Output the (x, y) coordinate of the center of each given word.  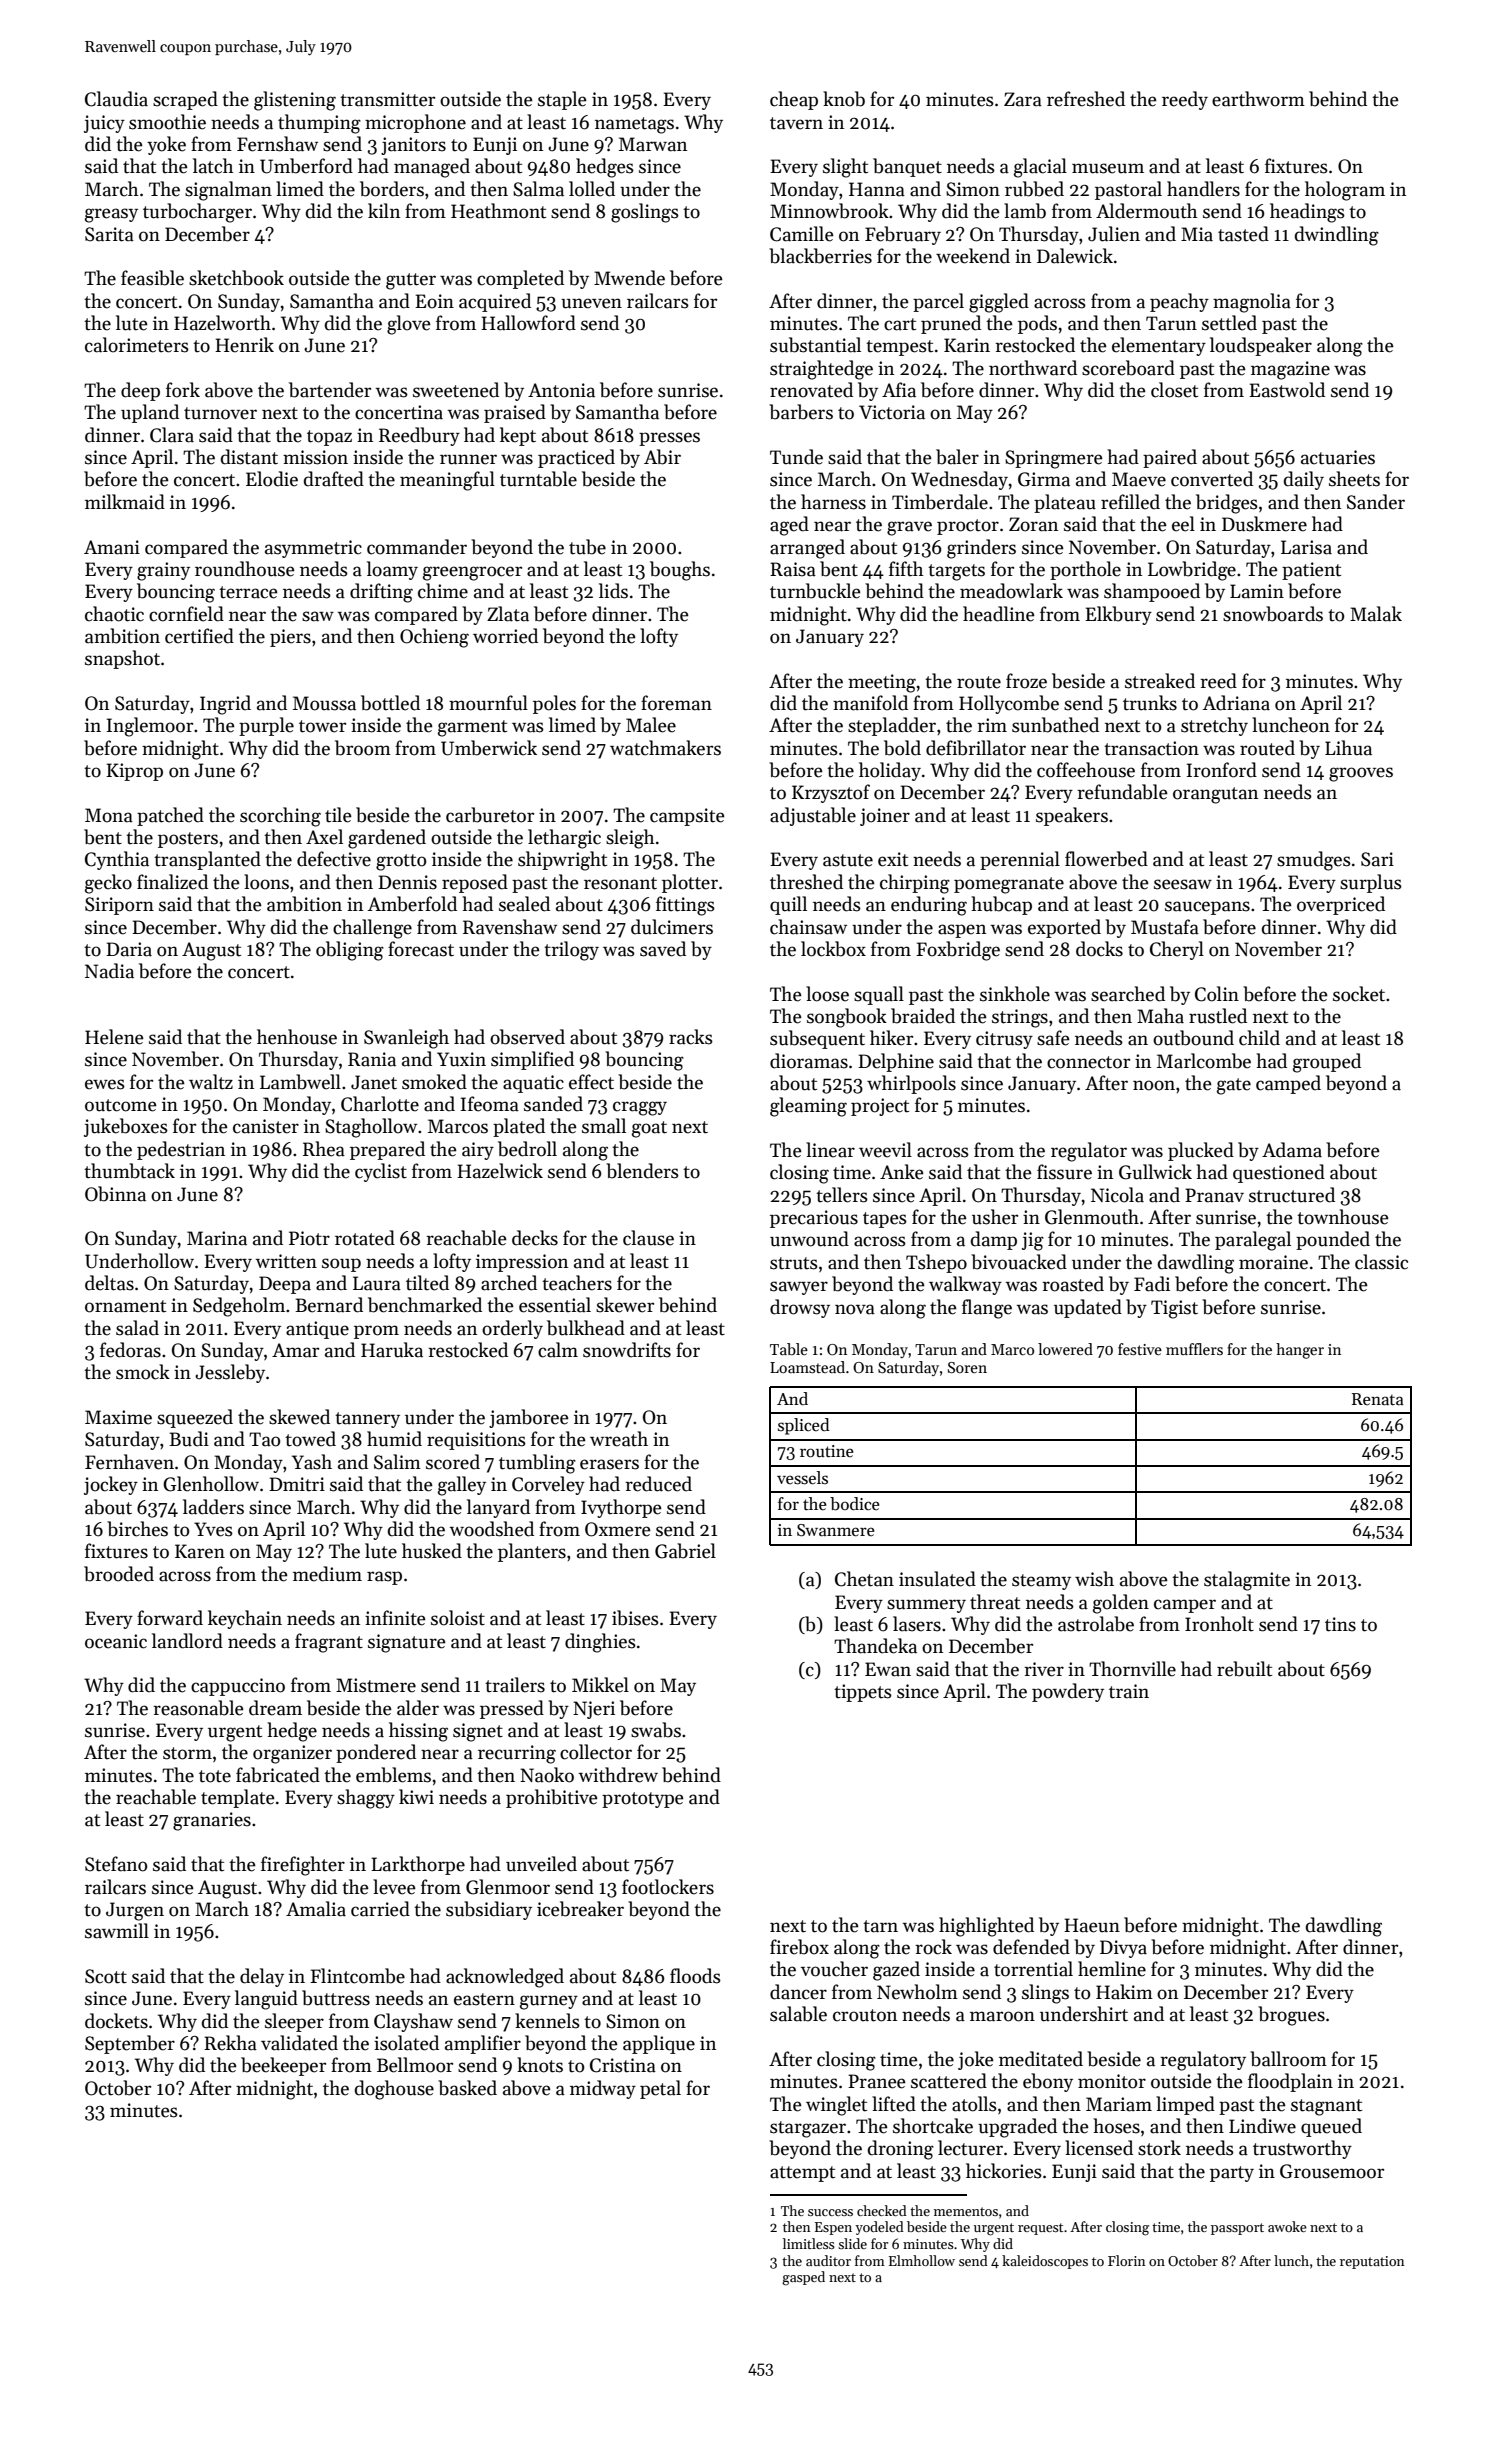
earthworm (1258, 99)
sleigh (630, 839)
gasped (803, 2278)
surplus (1371, 883)
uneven (591, 303)
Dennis (407, 882)
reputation (1372, 2262)
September (130, 2044)
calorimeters (137, 345)
